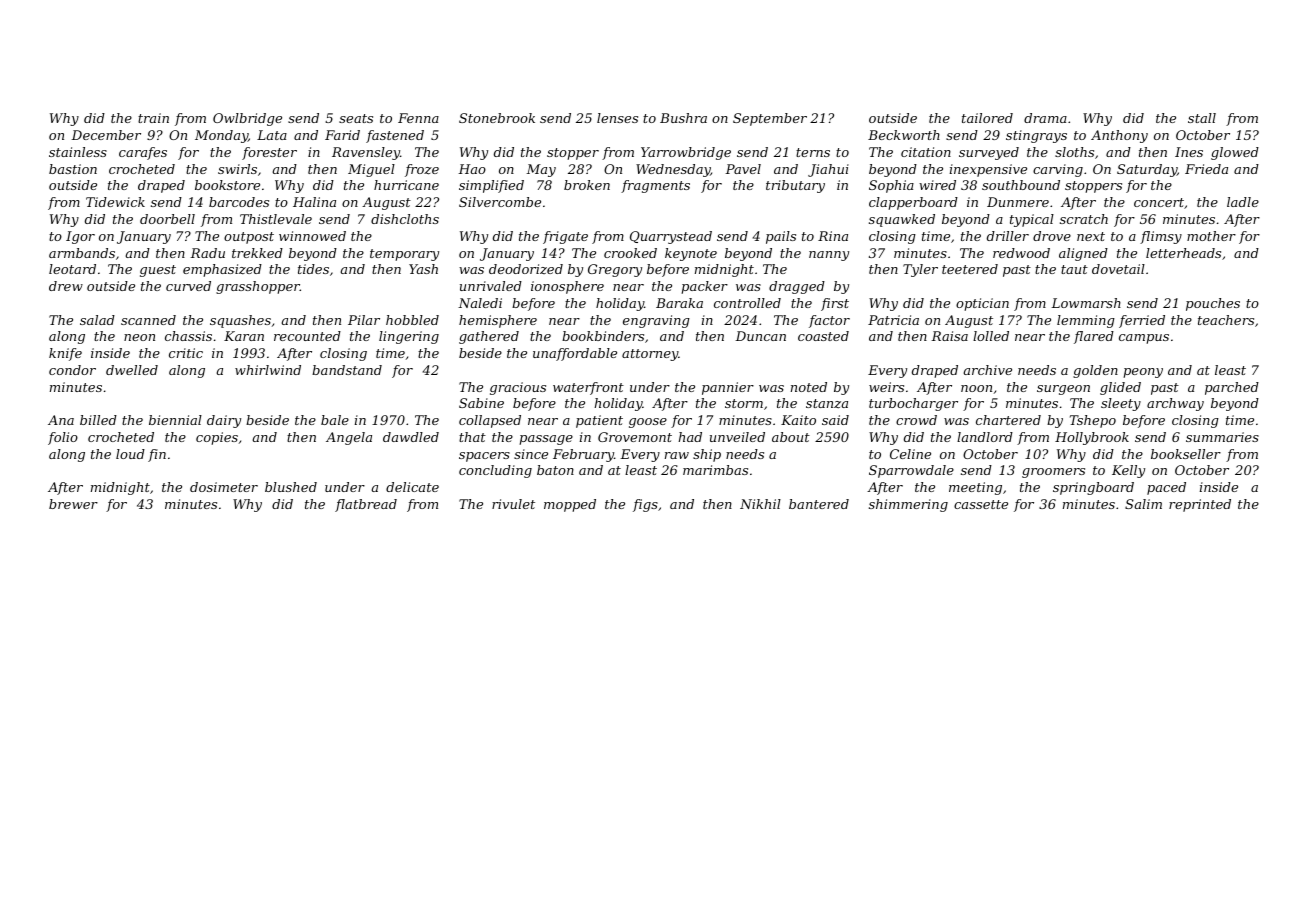  I want to click on May, so click(541, 170).
